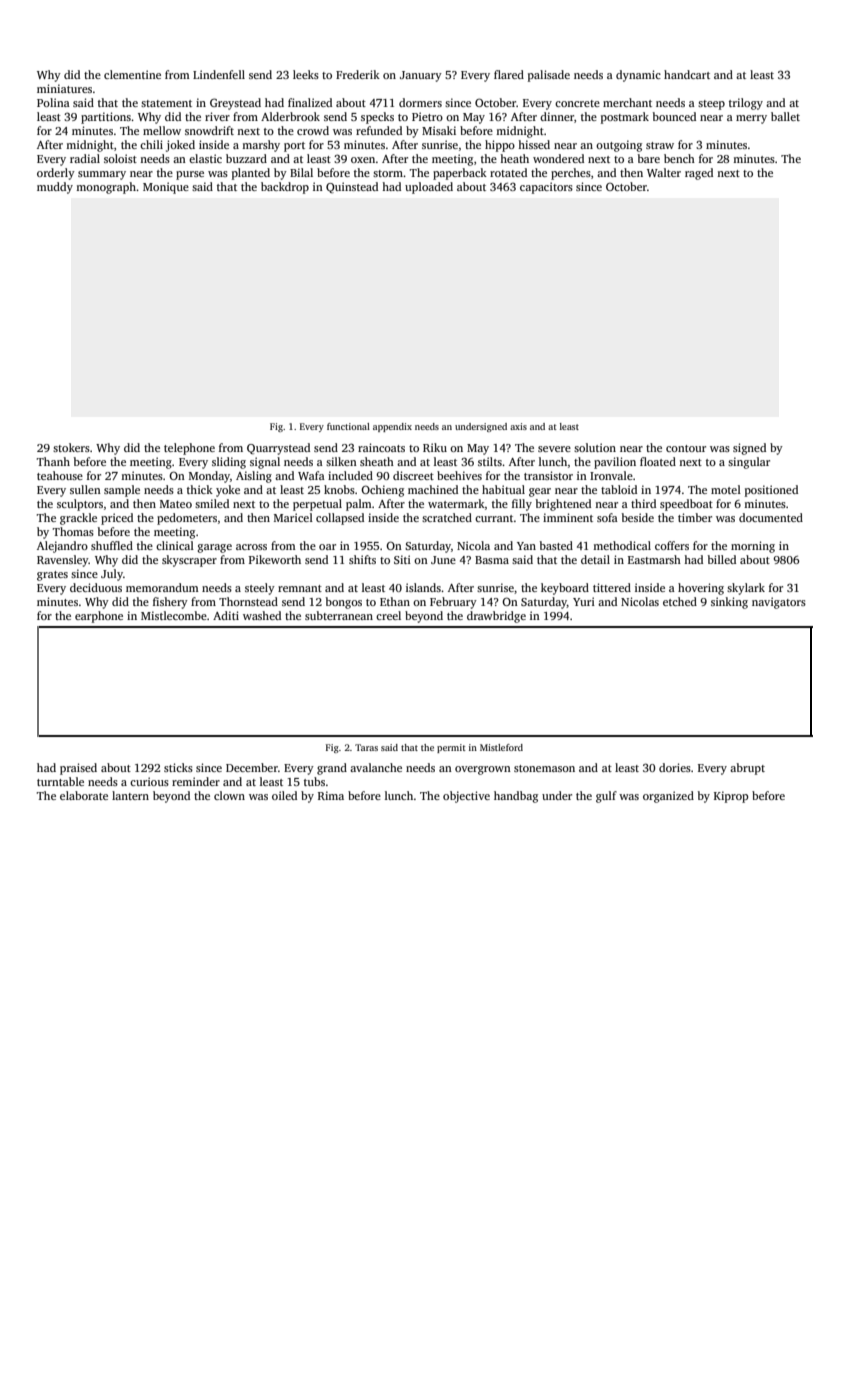  Describe the element at coordinates (112, 545) in the document. I see `shuffled` at that location.
